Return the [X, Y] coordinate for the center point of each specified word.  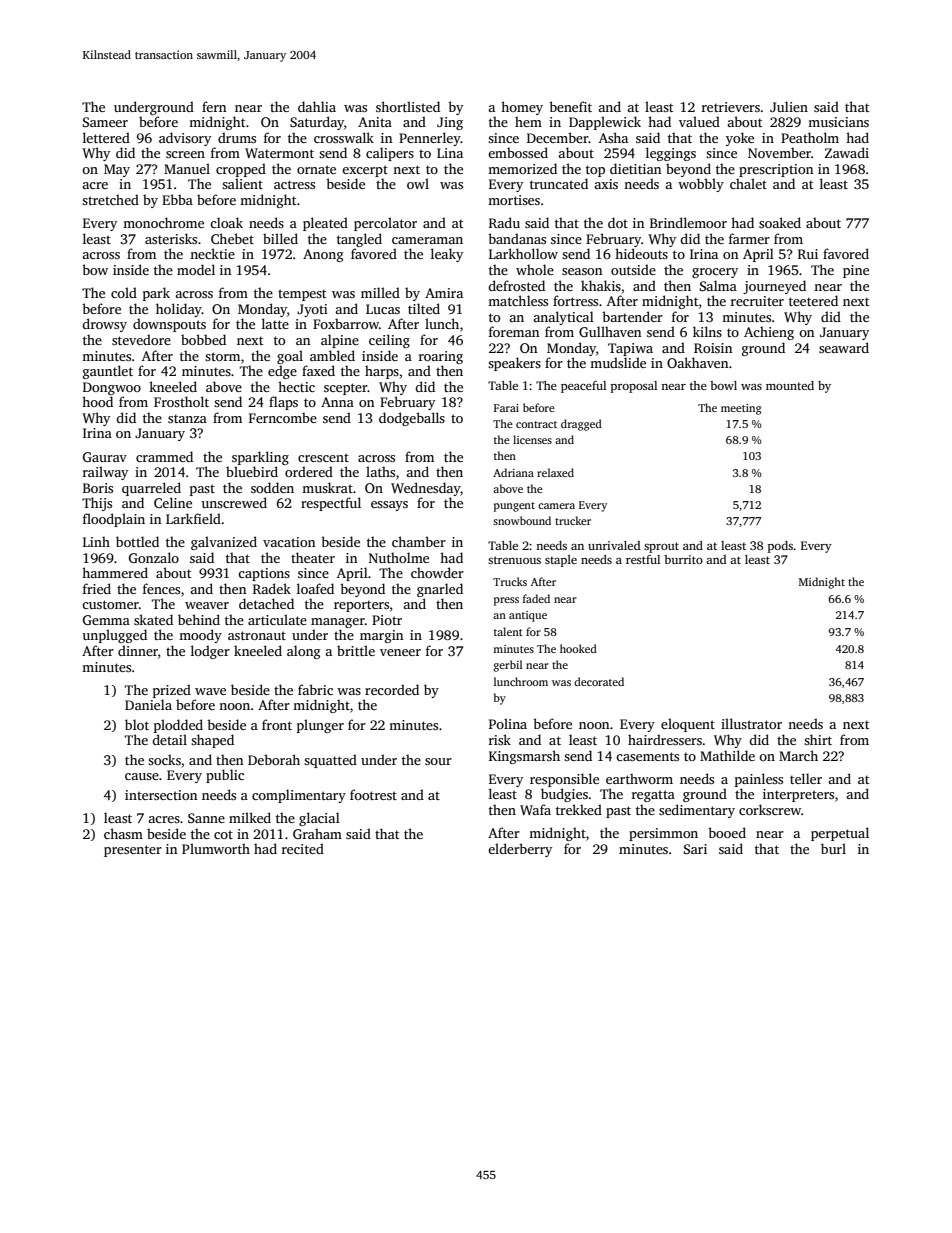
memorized [522, 168]
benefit [570, 106]
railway [105, 473]
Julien [789, 106]
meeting [741, 409]
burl [833, 848]
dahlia [317, 106]
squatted [330, 761]
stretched [110, 199]
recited [303, 848]
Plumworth [216, 848]
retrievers [731, 107]
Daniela [148, 704]
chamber [419, 541]
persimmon [663, 834]
